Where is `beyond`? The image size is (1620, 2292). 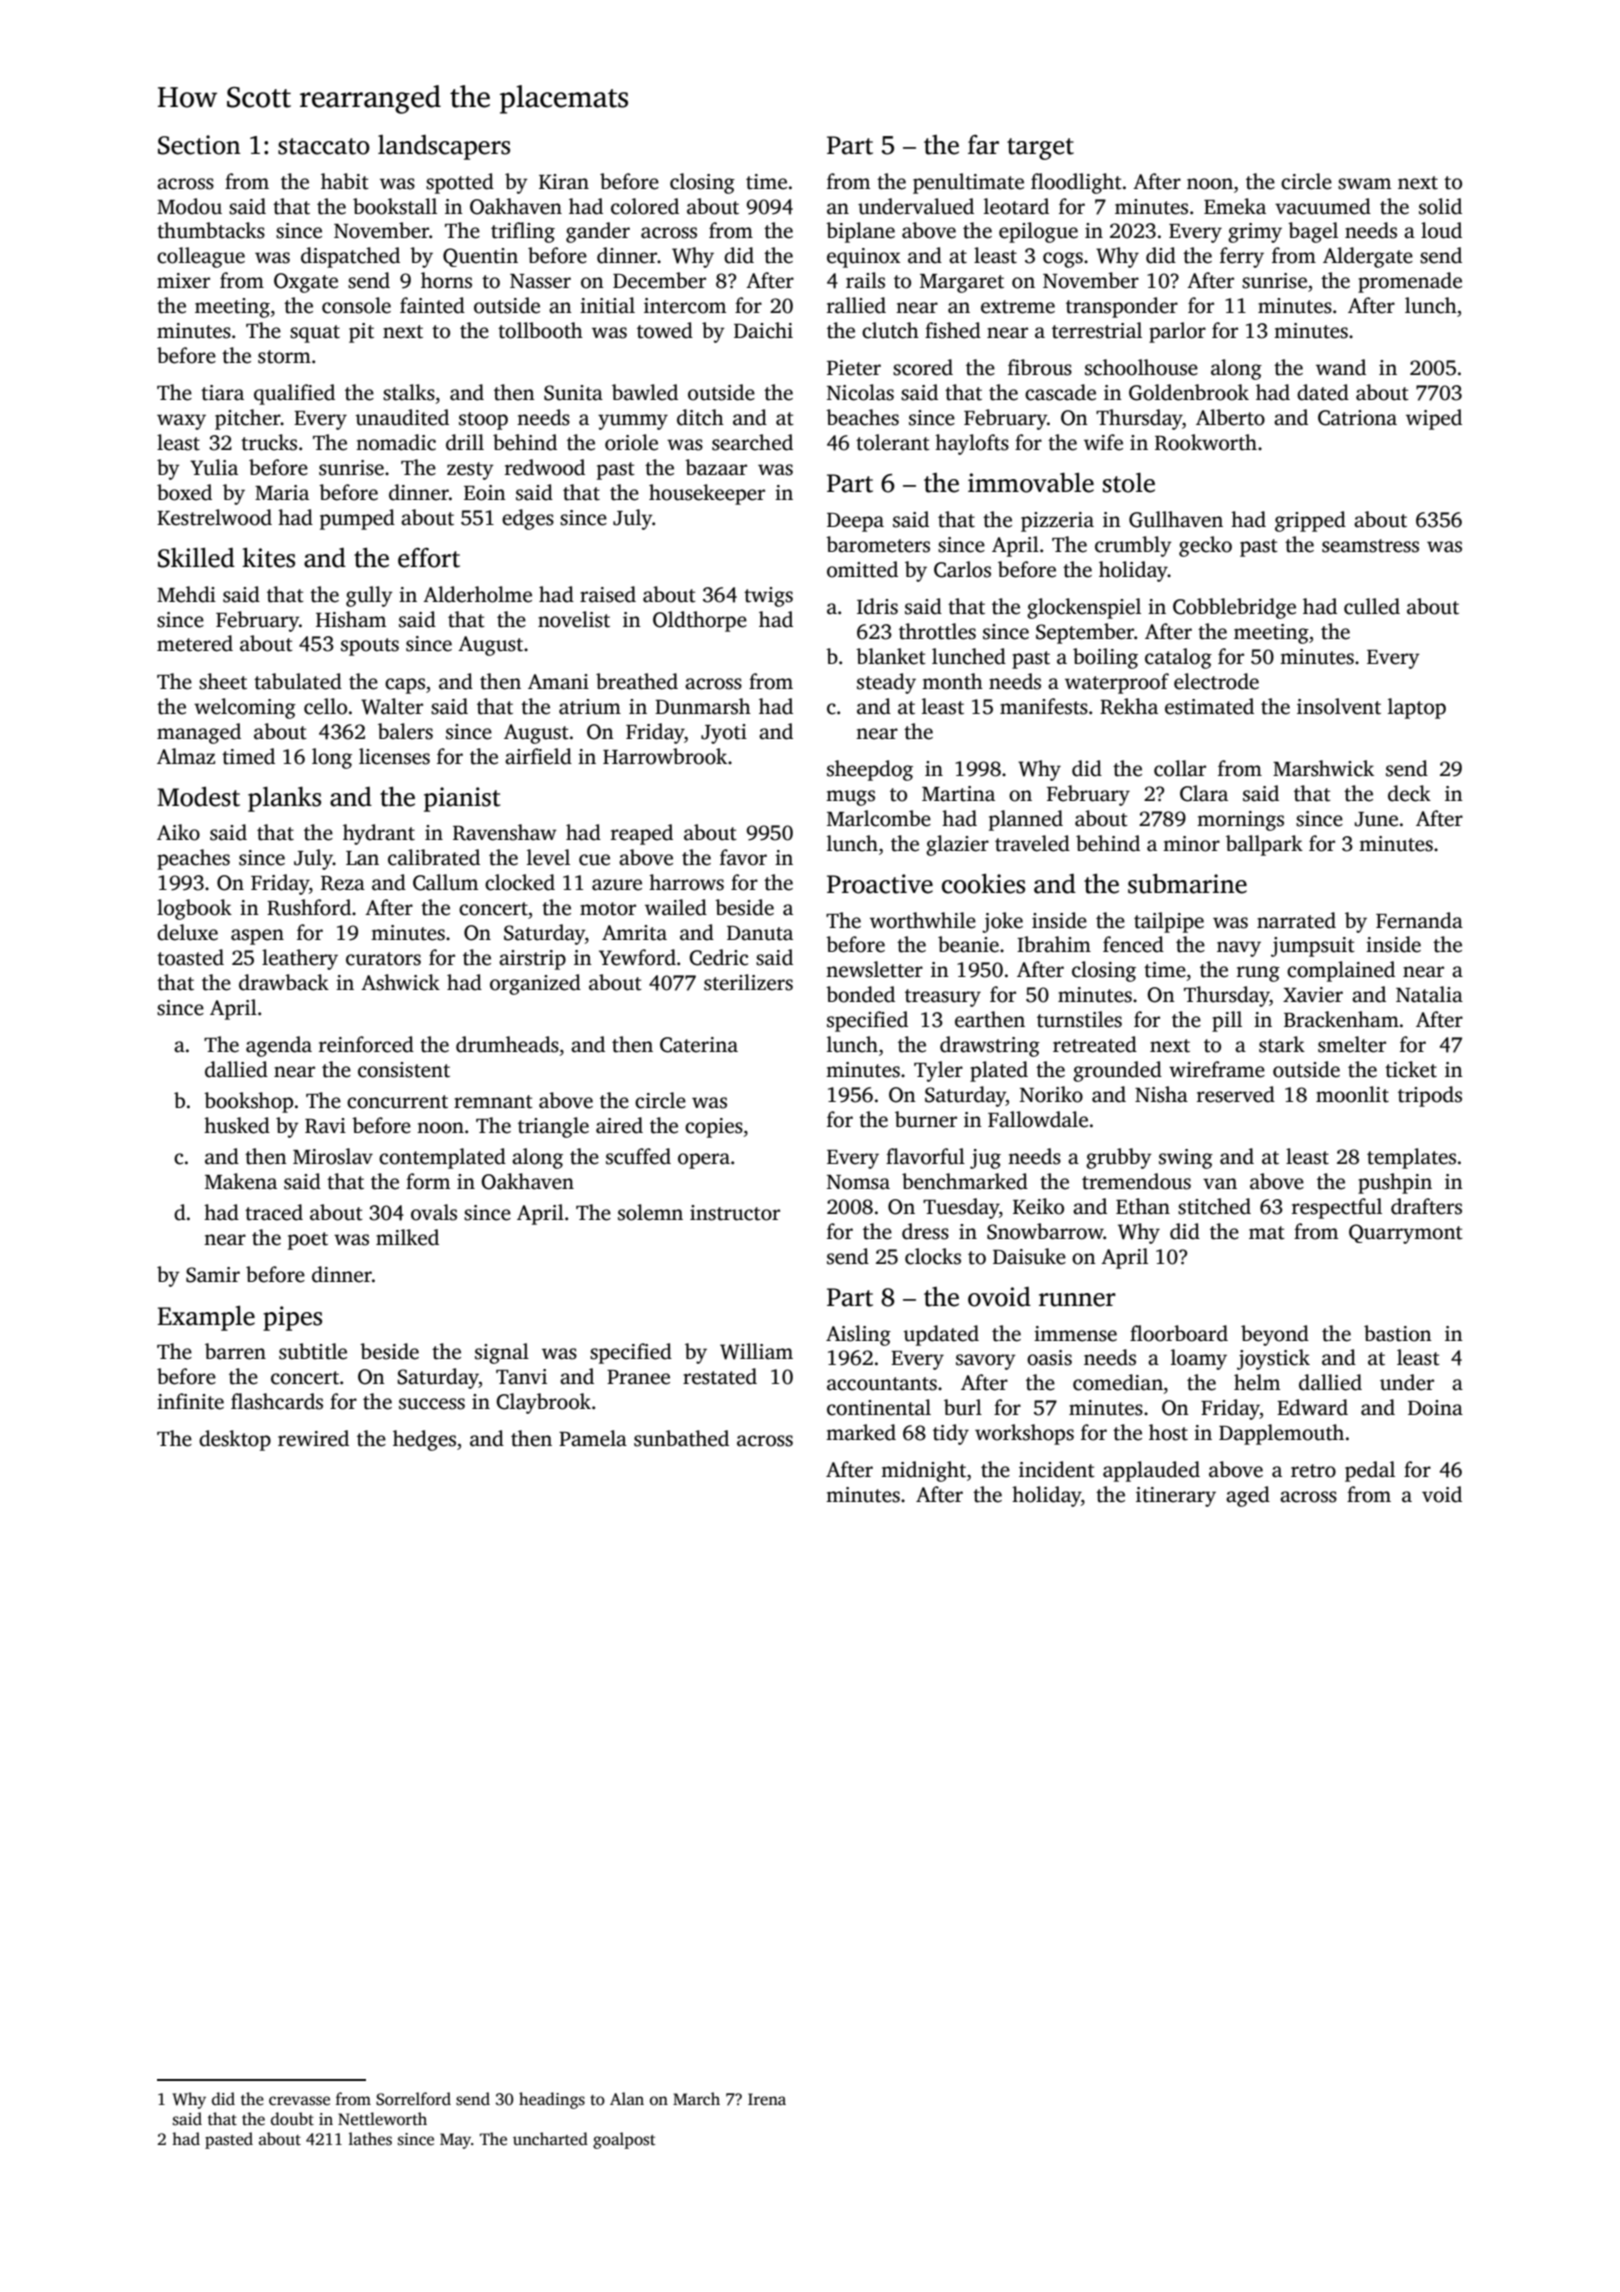
beyond is located at coordinates (1275, 1335).
